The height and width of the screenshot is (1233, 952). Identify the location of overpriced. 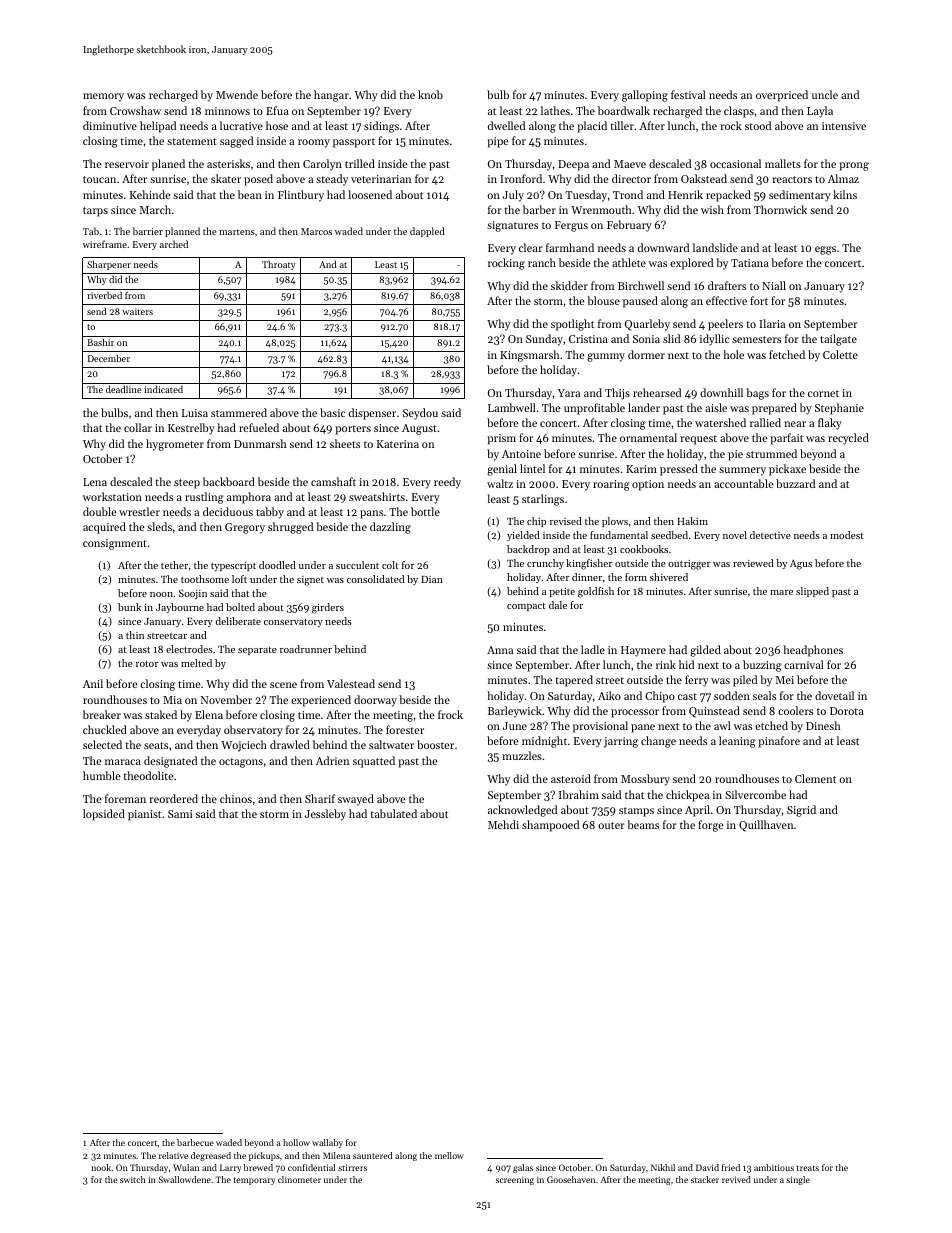
(782, 96).
